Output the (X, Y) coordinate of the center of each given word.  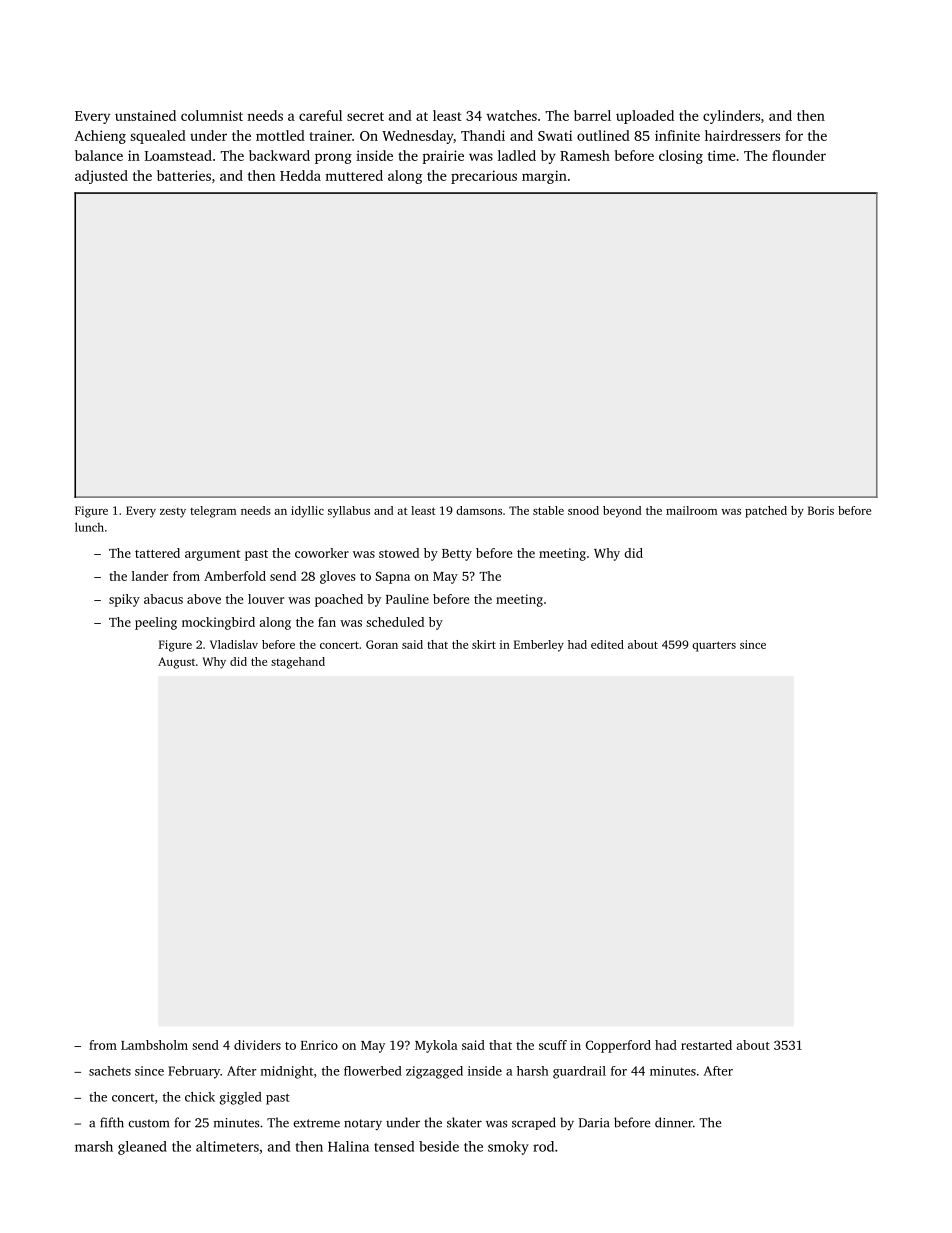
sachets (110, 1071)
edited (607, 644)
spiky (124, 600)
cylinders (731, 117)
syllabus (349, 512)
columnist (212, 115)
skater (464, 1122)
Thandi (483, 135)
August (176, 663)
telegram (213, 512)
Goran (382, 644)
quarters (714, 646)
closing (681, 157)
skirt (484, 644)
